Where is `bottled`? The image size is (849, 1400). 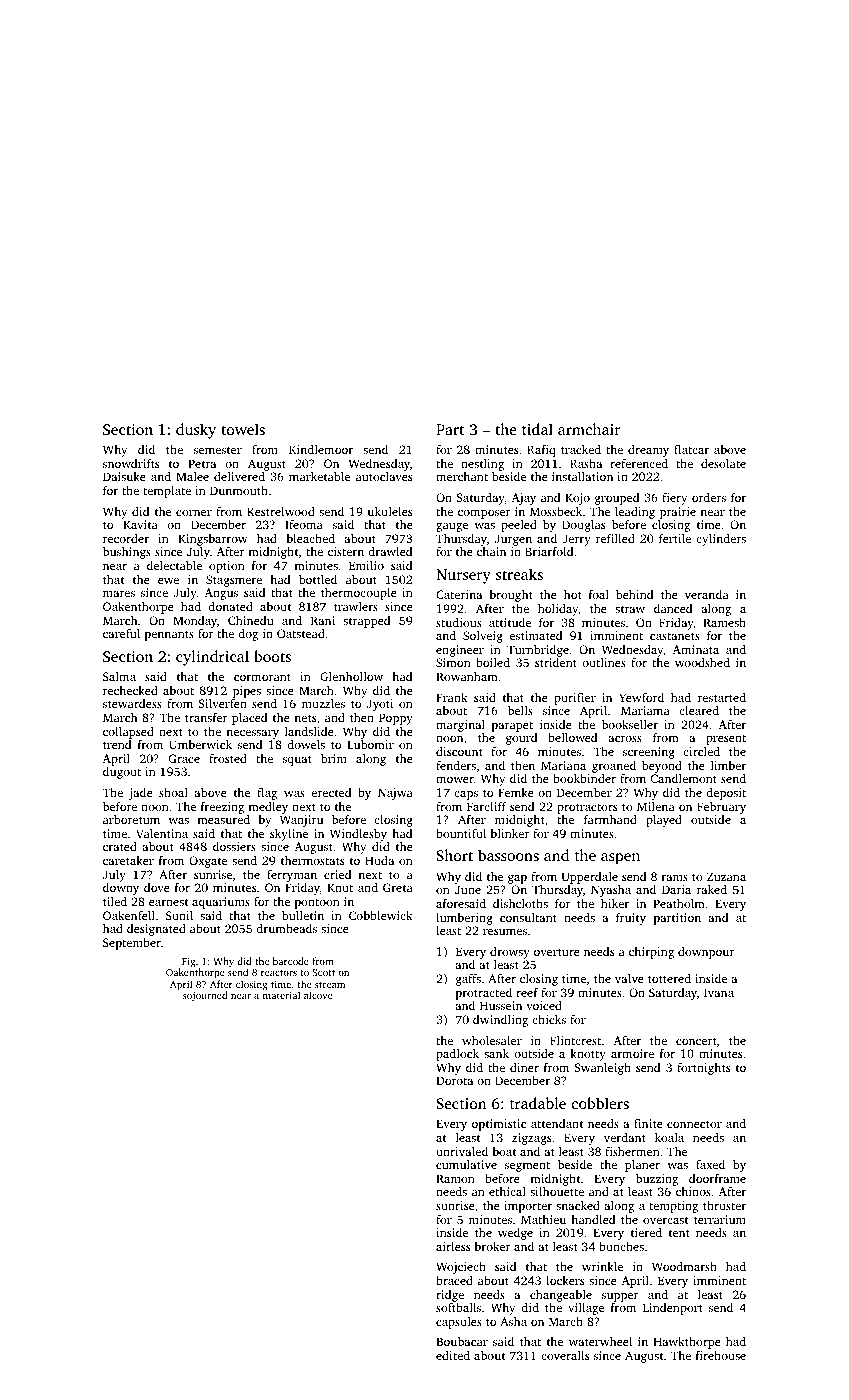 bottled is located at coordinates (318, 579).
